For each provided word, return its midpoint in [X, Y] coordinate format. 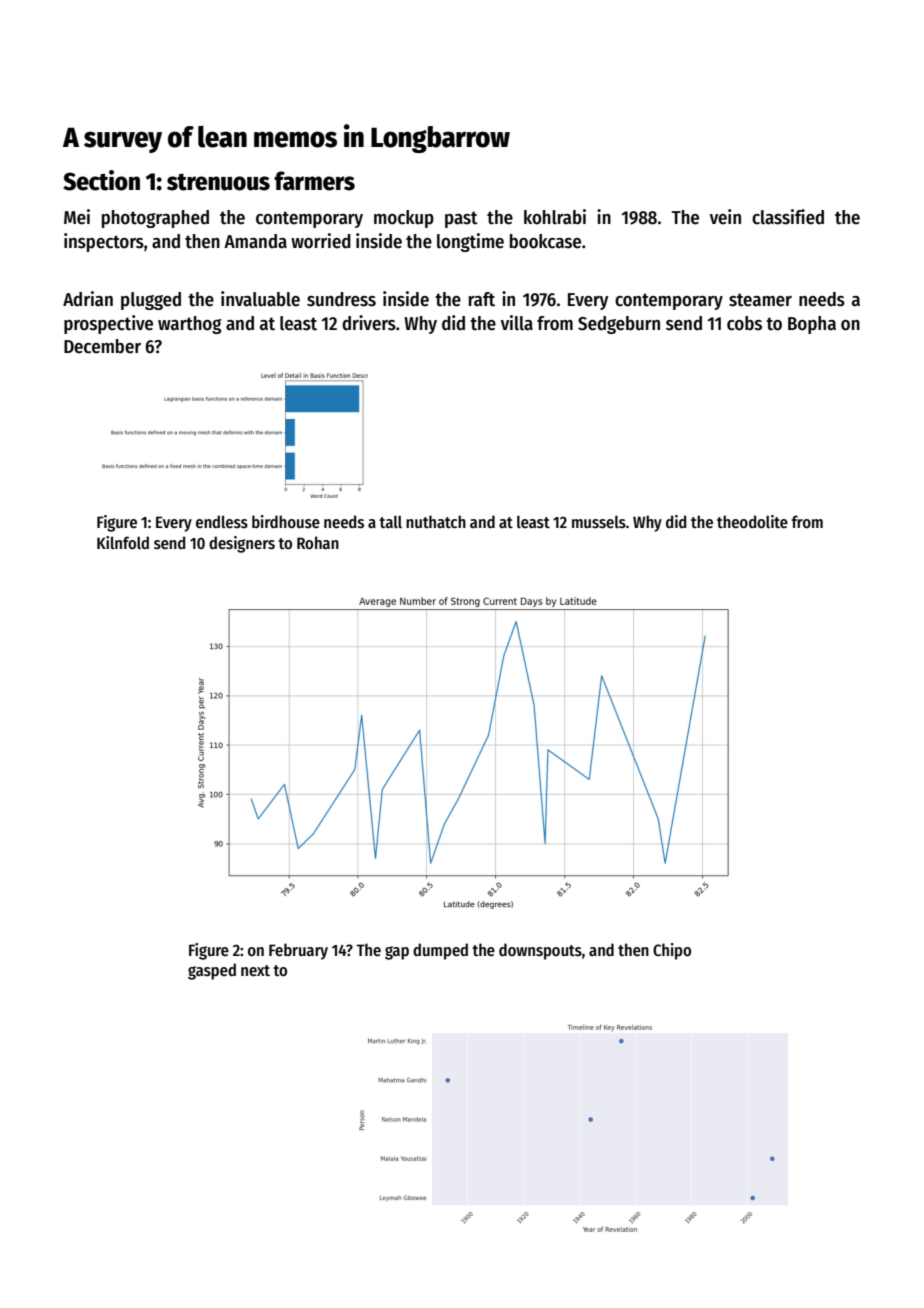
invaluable [260, 299]
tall [390, 521]
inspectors [104, 242]
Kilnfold [123, 542]
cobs [744, 323]
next [255, 970]
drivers [369, 323]
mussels [599, 522]
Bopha [812, 325]
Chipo [672, 951]
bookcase [545, 241]
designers [242, 544]
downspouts [540, 951]
